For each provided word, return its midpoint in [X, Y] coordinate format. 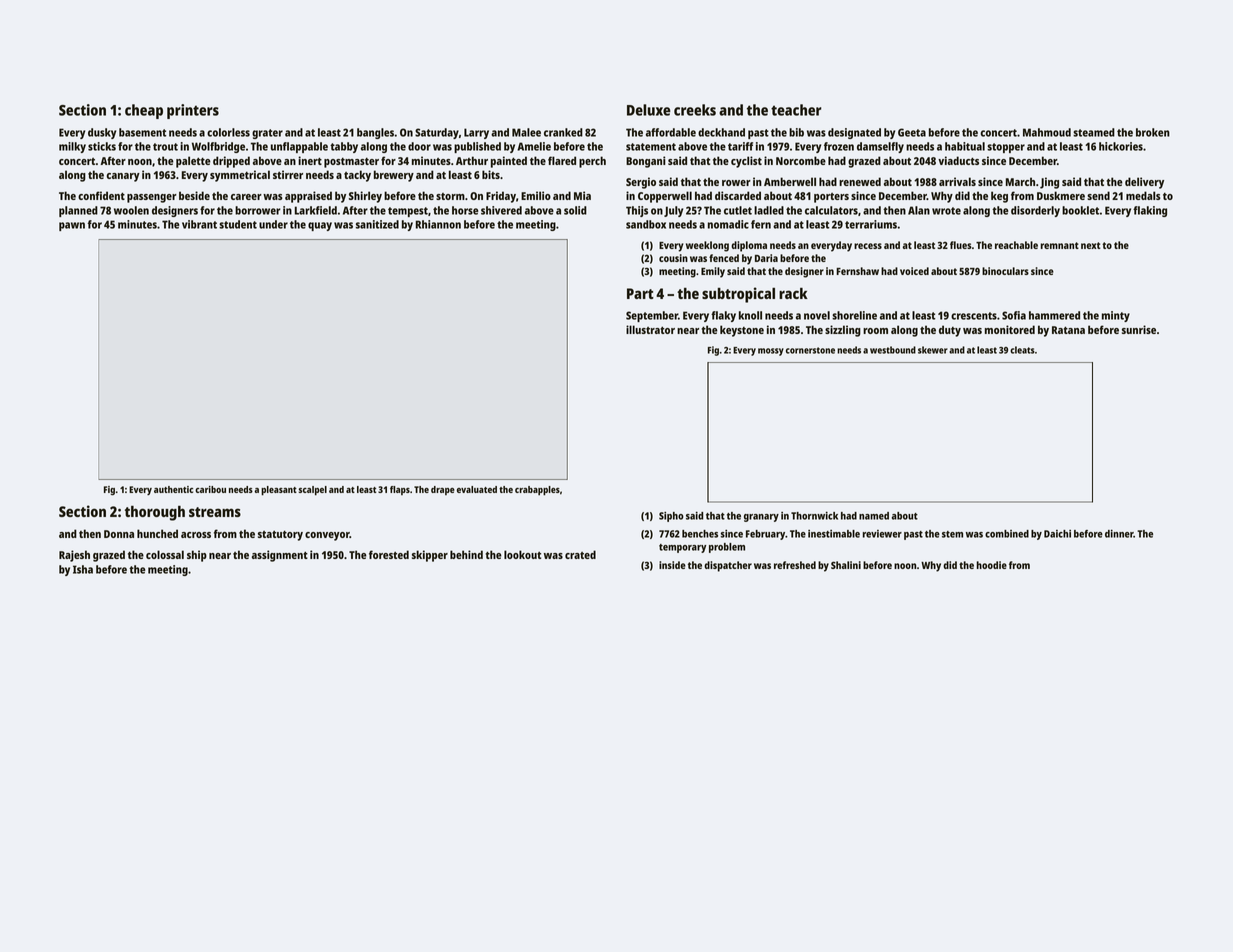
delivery [1144, 183]
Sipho [671, 517]
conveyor [327, 536]
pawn [72, 226]
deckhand [721, 132]
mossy [771, 352]
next [1091, 245]
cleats [1022, 350]
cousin [673, 258]
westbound [893, 350]
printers [193, 111]
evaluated [477, 489]
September [652, 316]
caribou [210, 489]
